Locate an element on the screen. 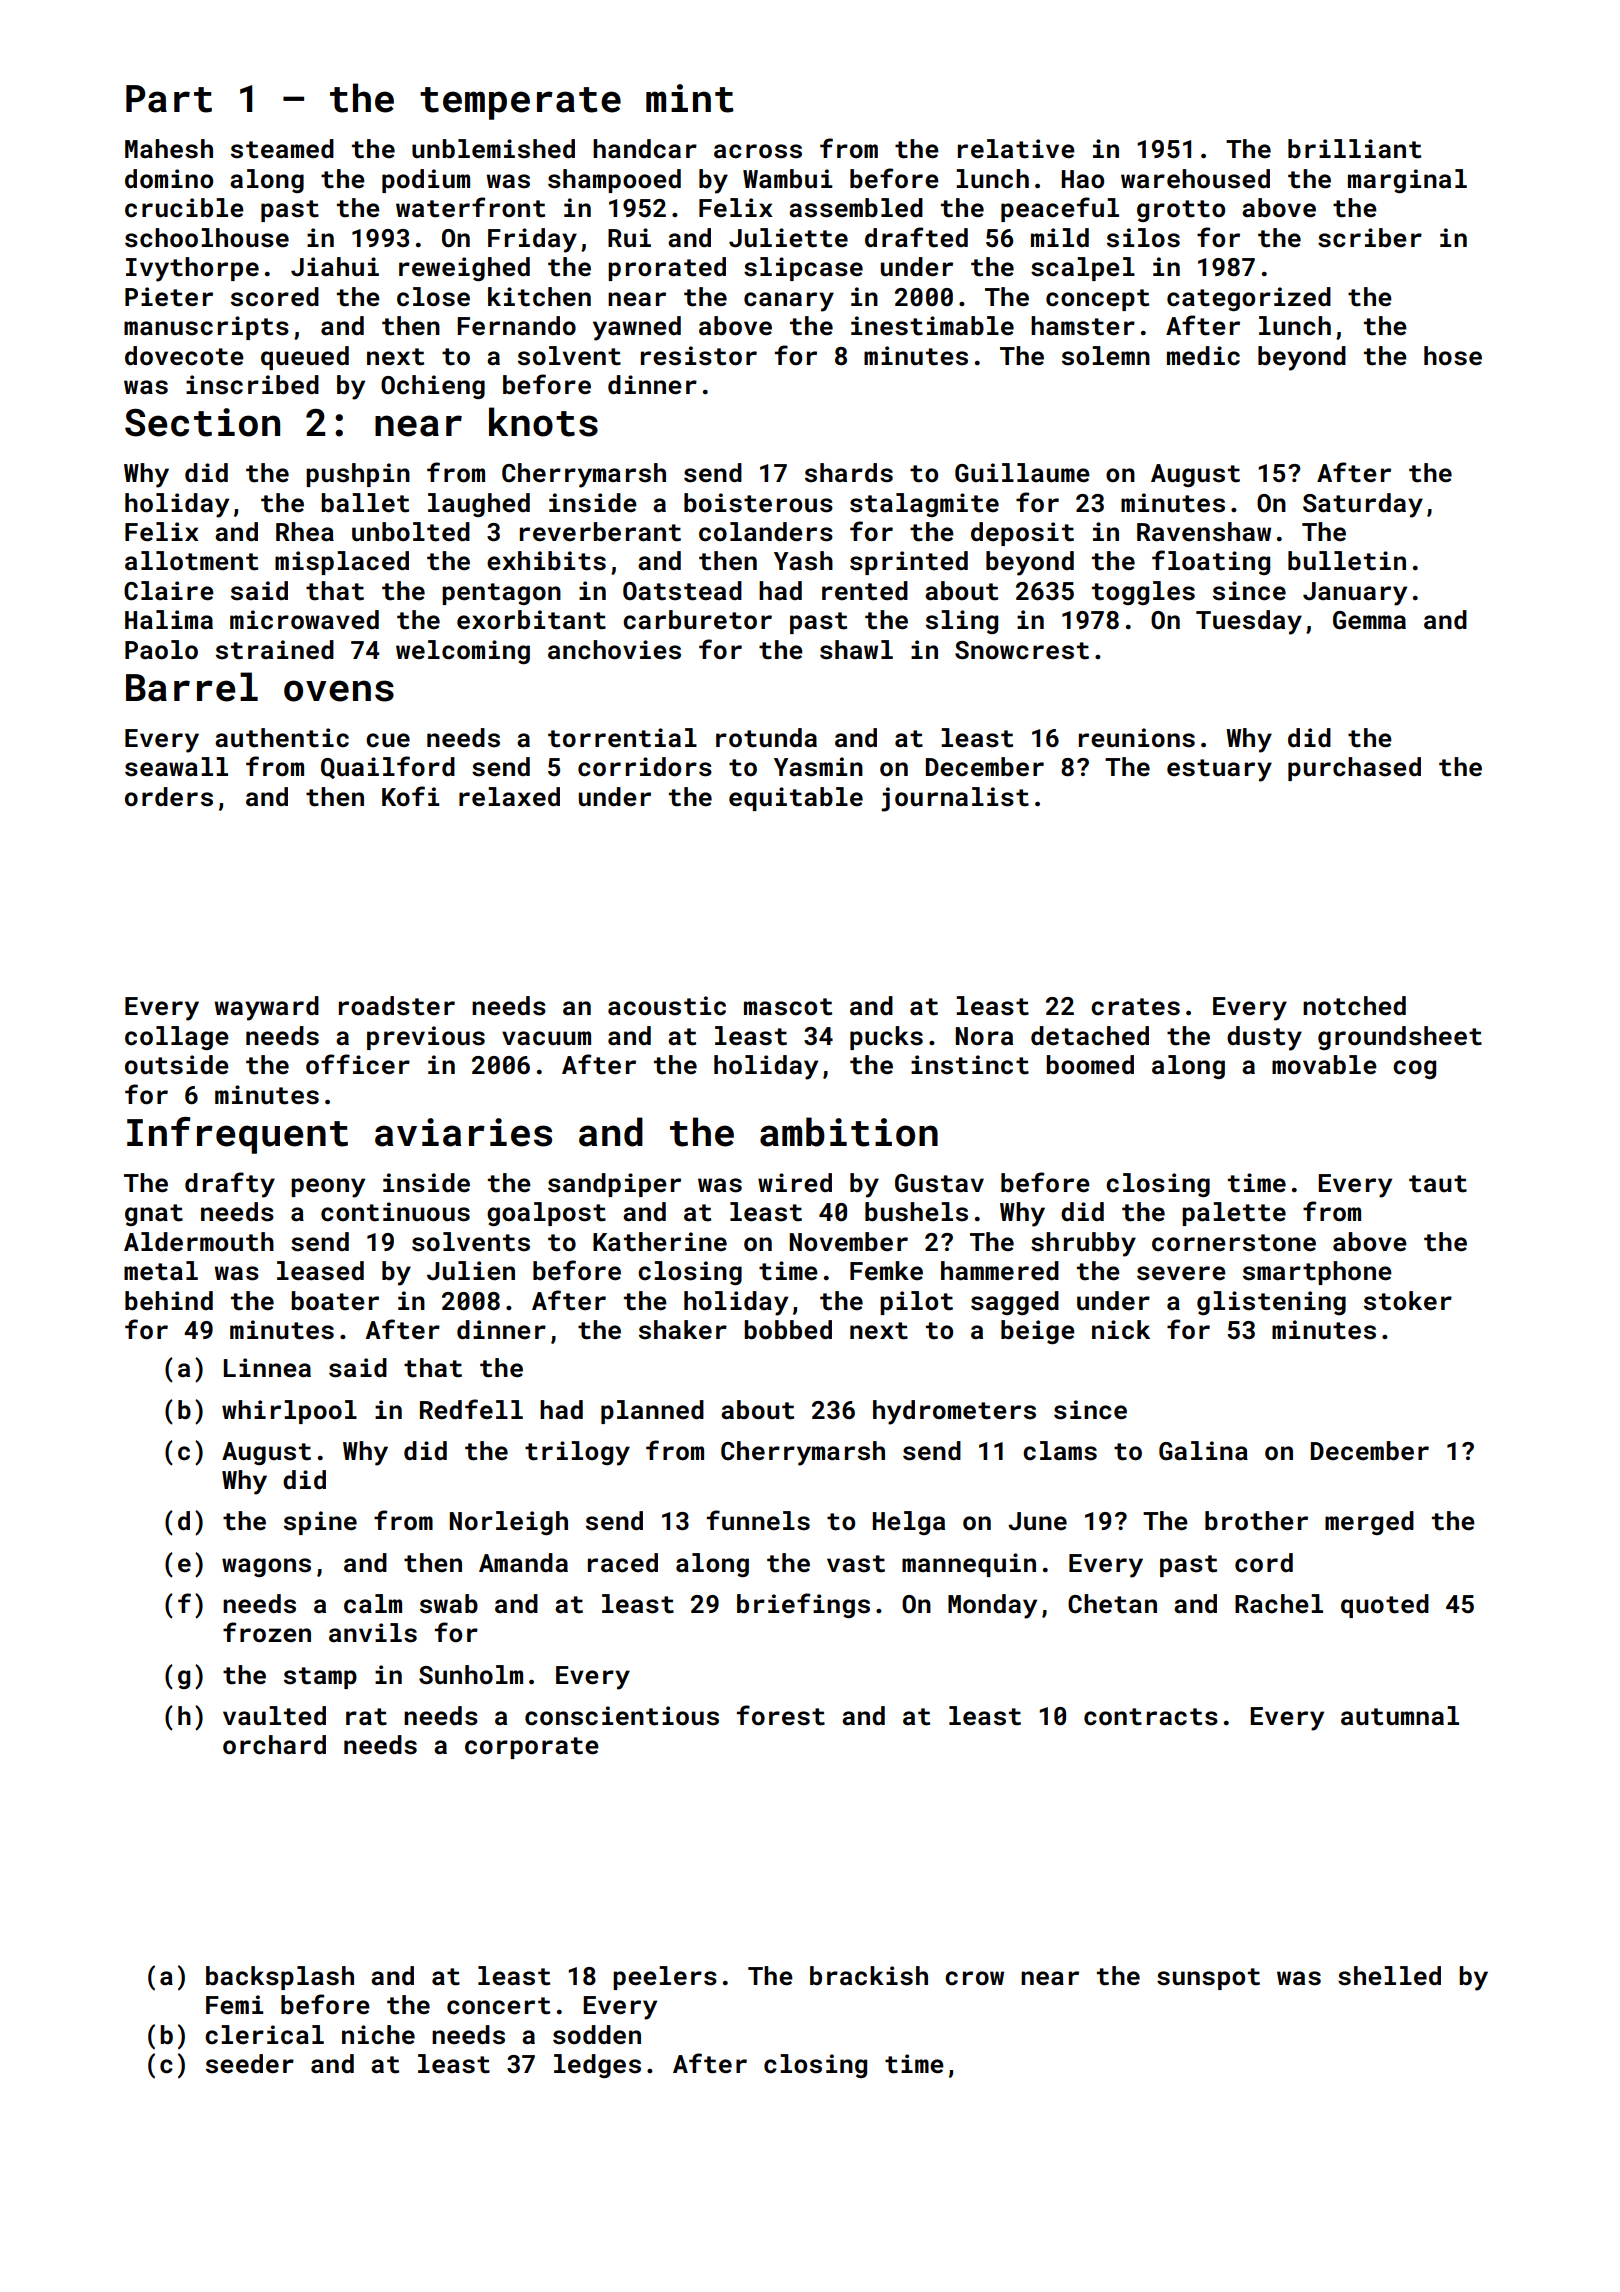 The height and width of the screenshot is (2292, 1620). calm is located at coordinates (373, 1604).
